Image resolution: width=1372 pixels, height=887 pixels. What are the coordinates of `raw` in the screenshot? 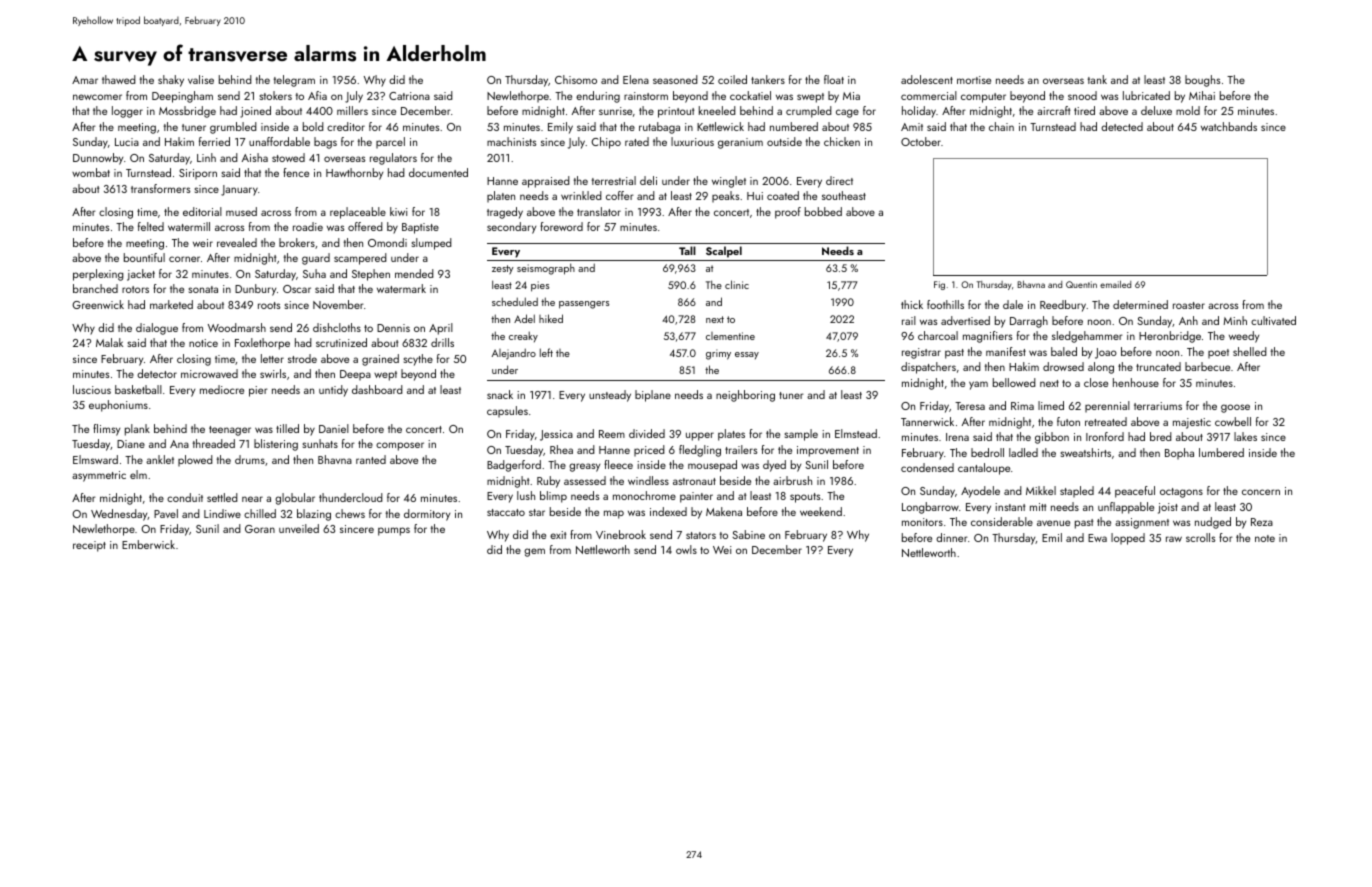 It's located at (1174, 539).
